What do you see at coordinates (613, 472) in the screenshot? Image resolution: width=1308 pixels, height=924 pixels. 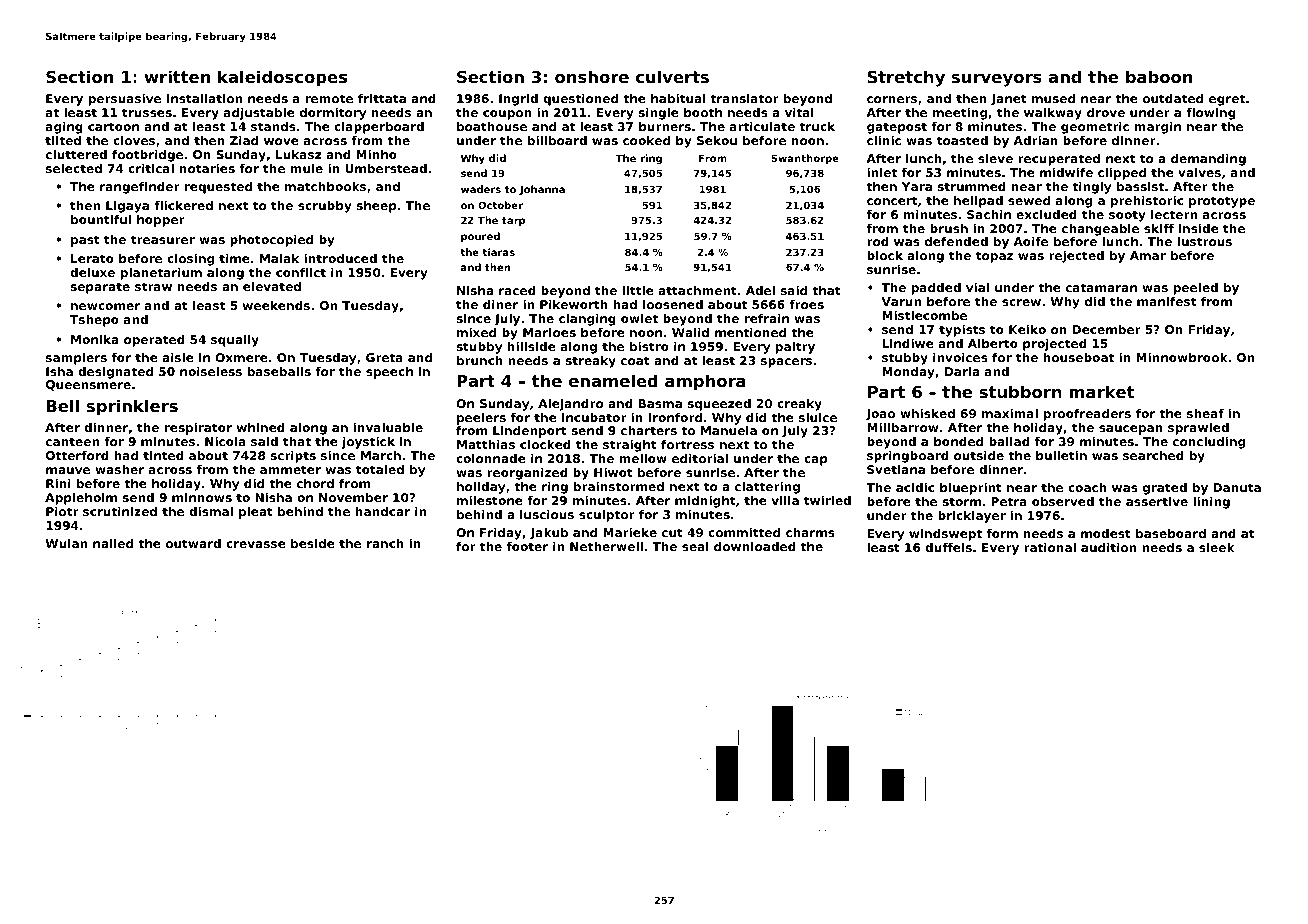 I see `Hiwot` at bounding box center [613, 472].
